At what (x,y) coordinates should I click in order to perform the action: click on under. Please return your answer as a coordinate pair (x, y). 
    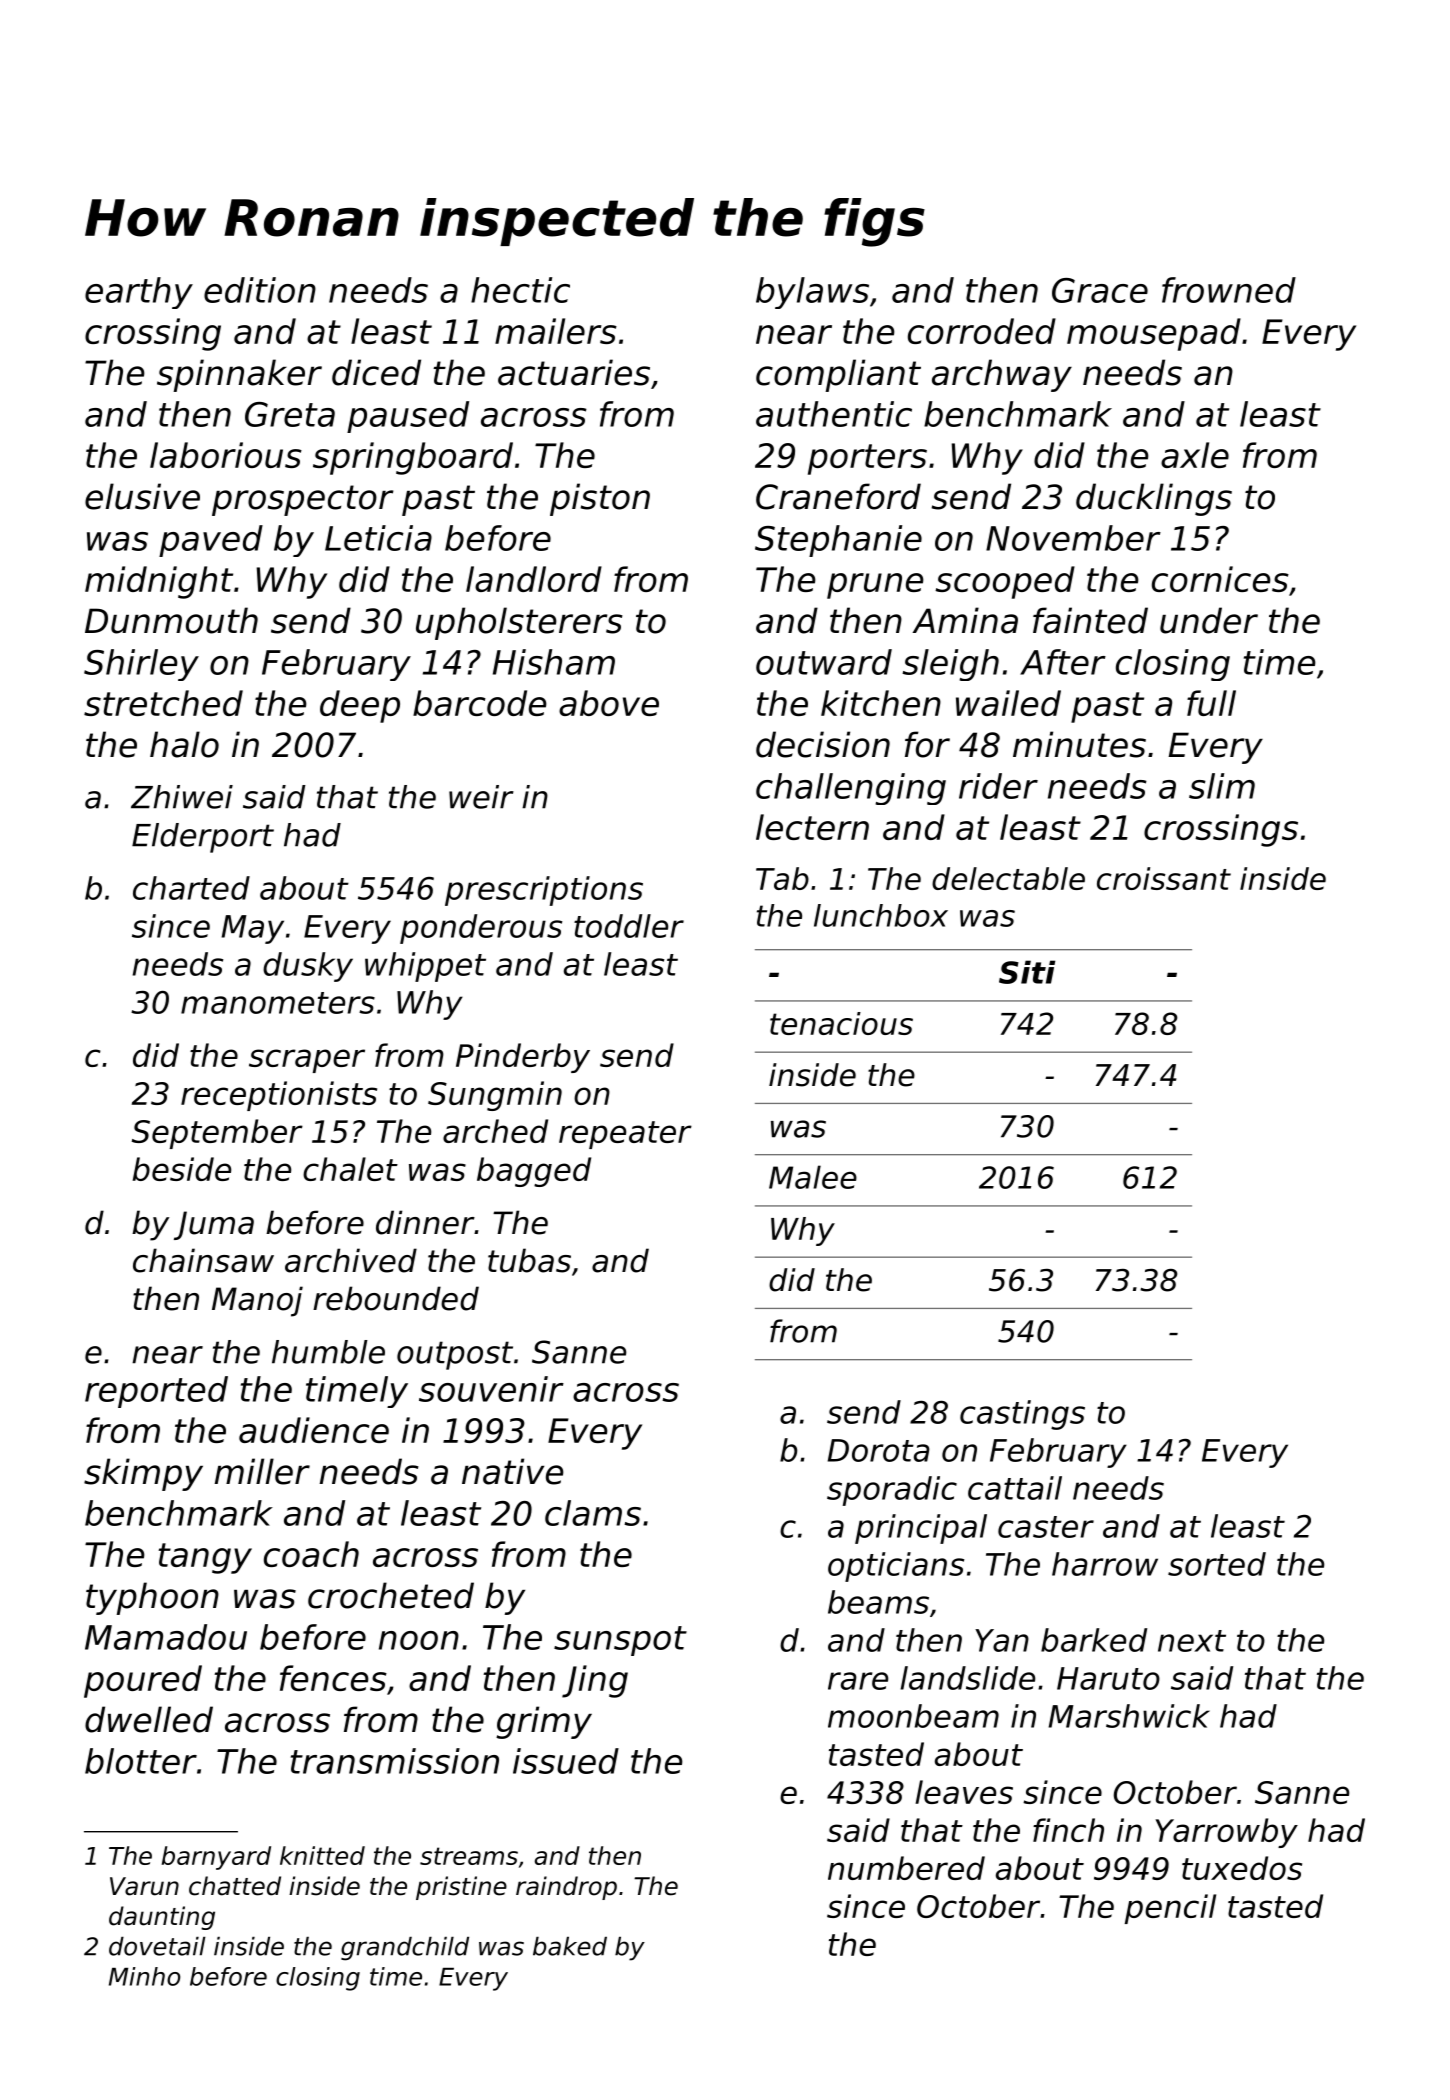
    Looking at the image, I should click on (1209, 620).
